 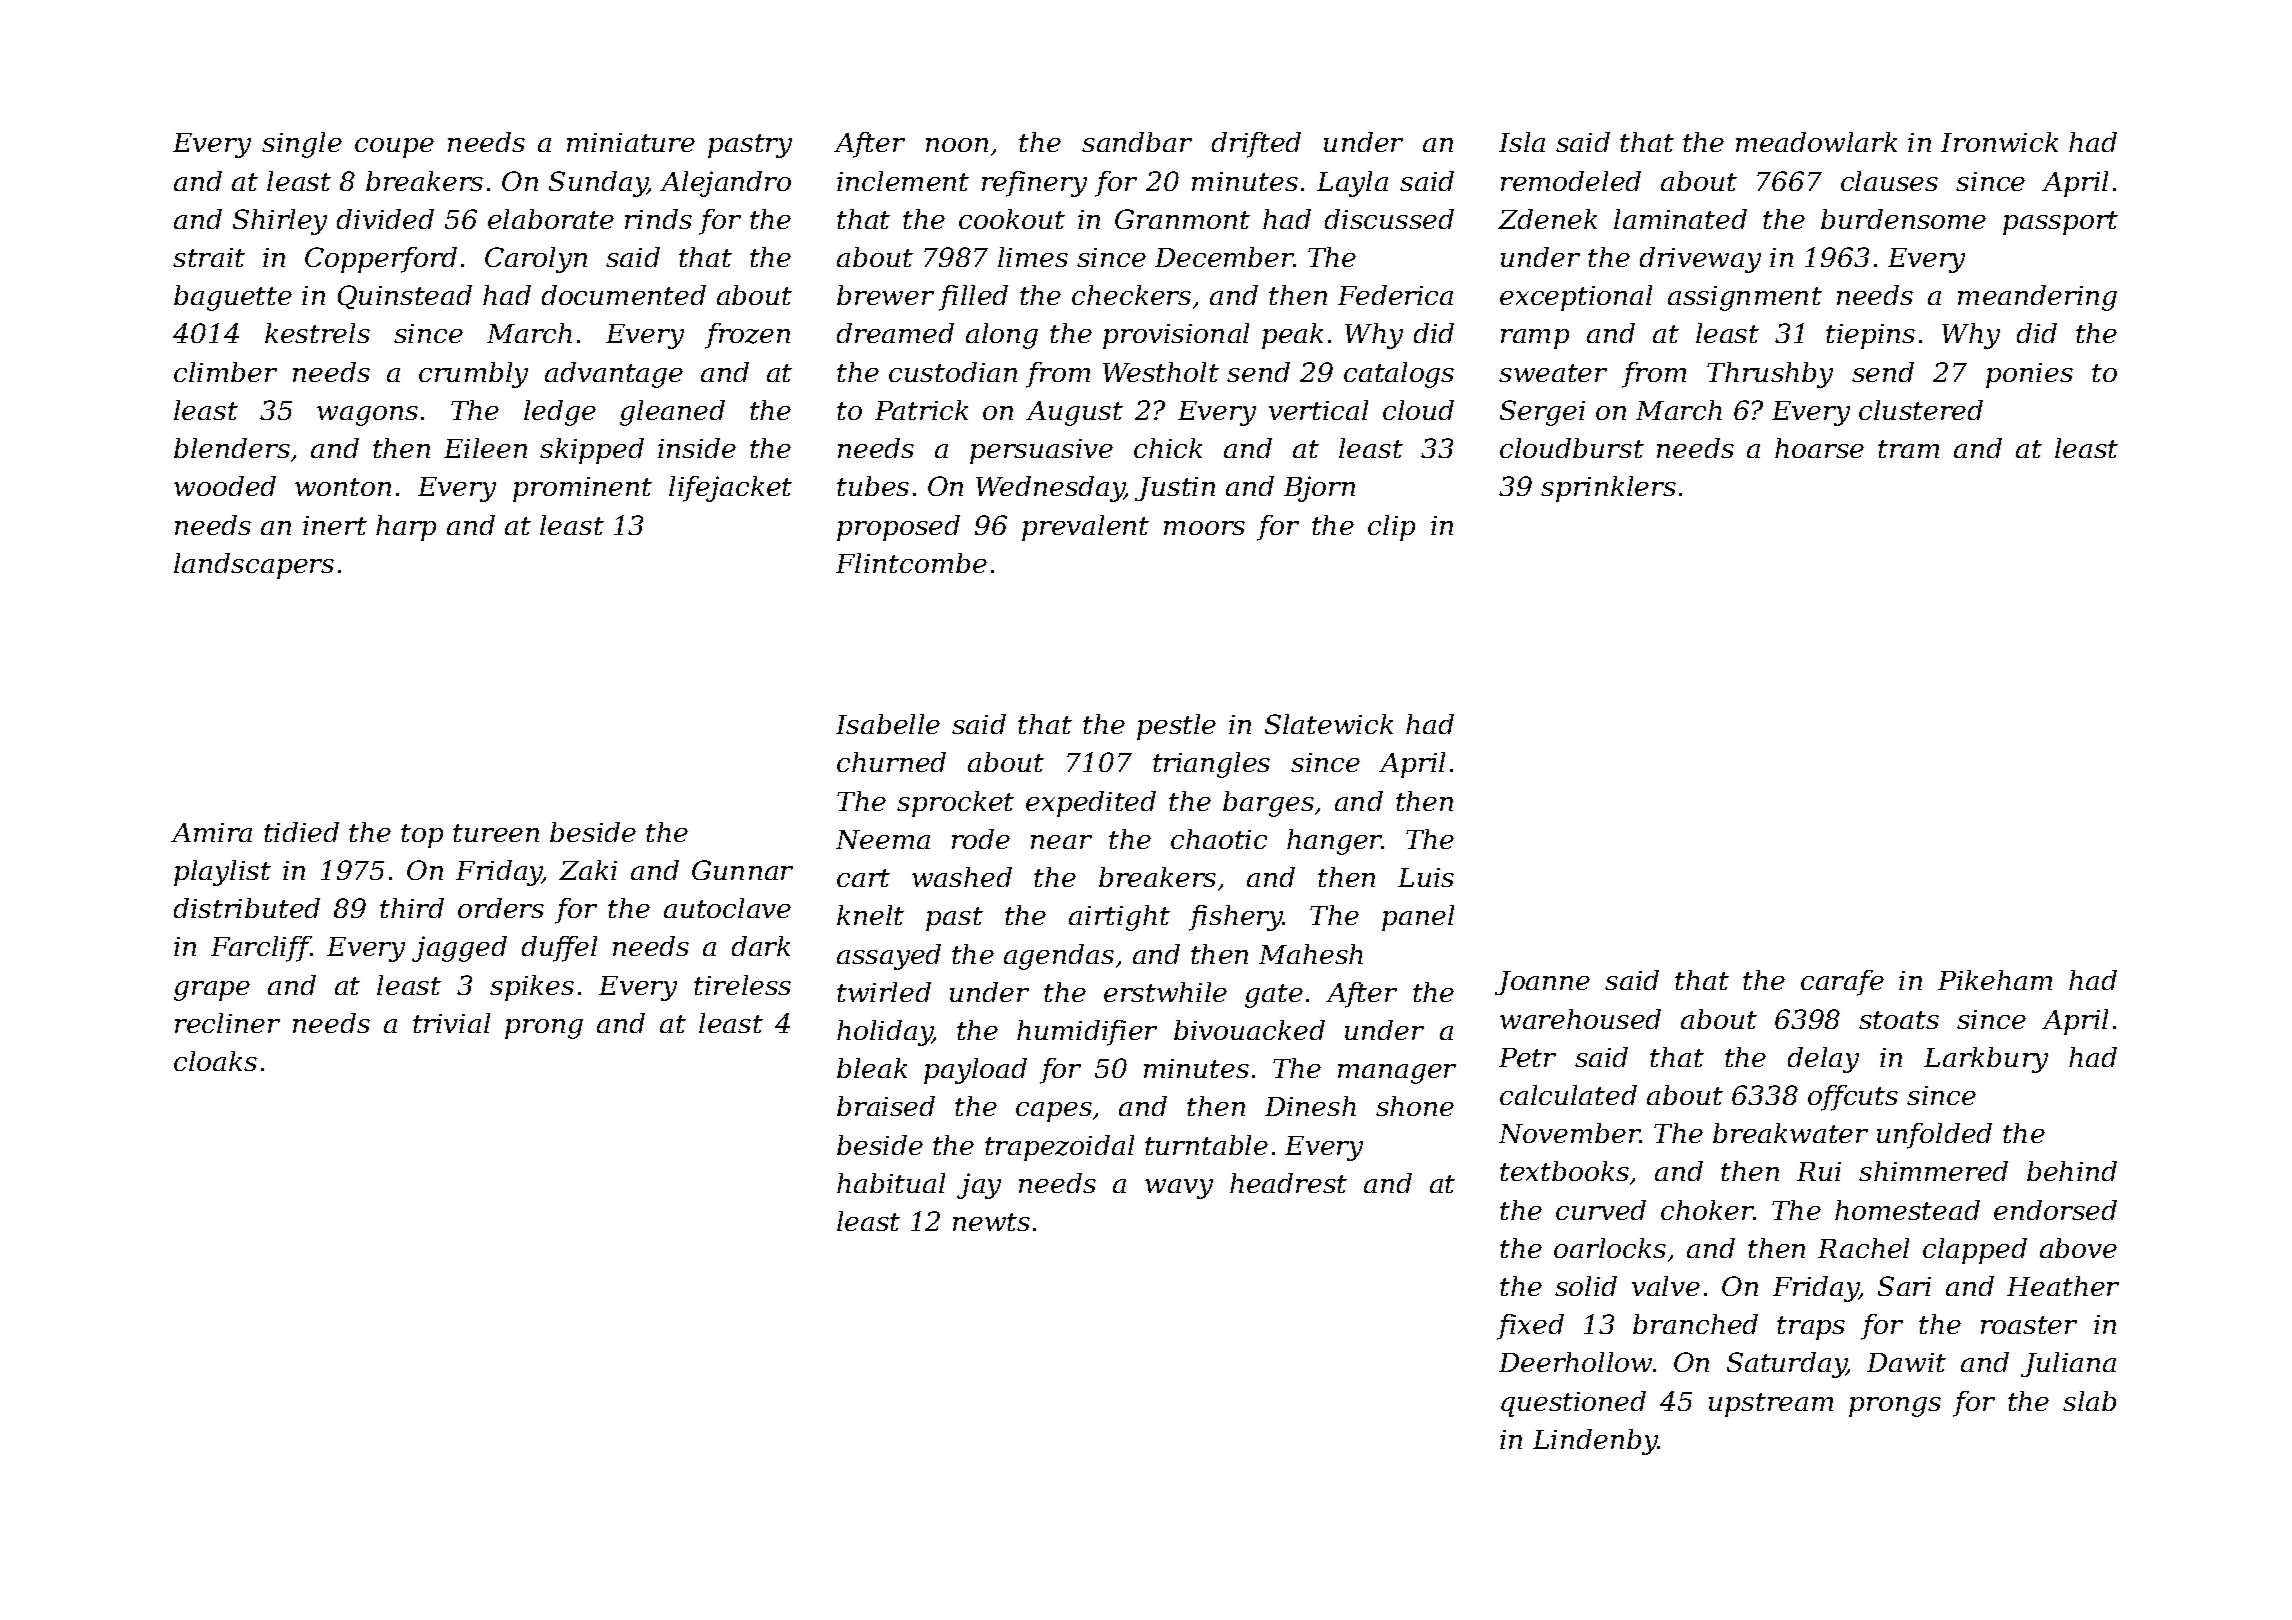 What do you see at coordinates (209, 257) in the document?
I see `strait` at bounding box center [209, 257].
